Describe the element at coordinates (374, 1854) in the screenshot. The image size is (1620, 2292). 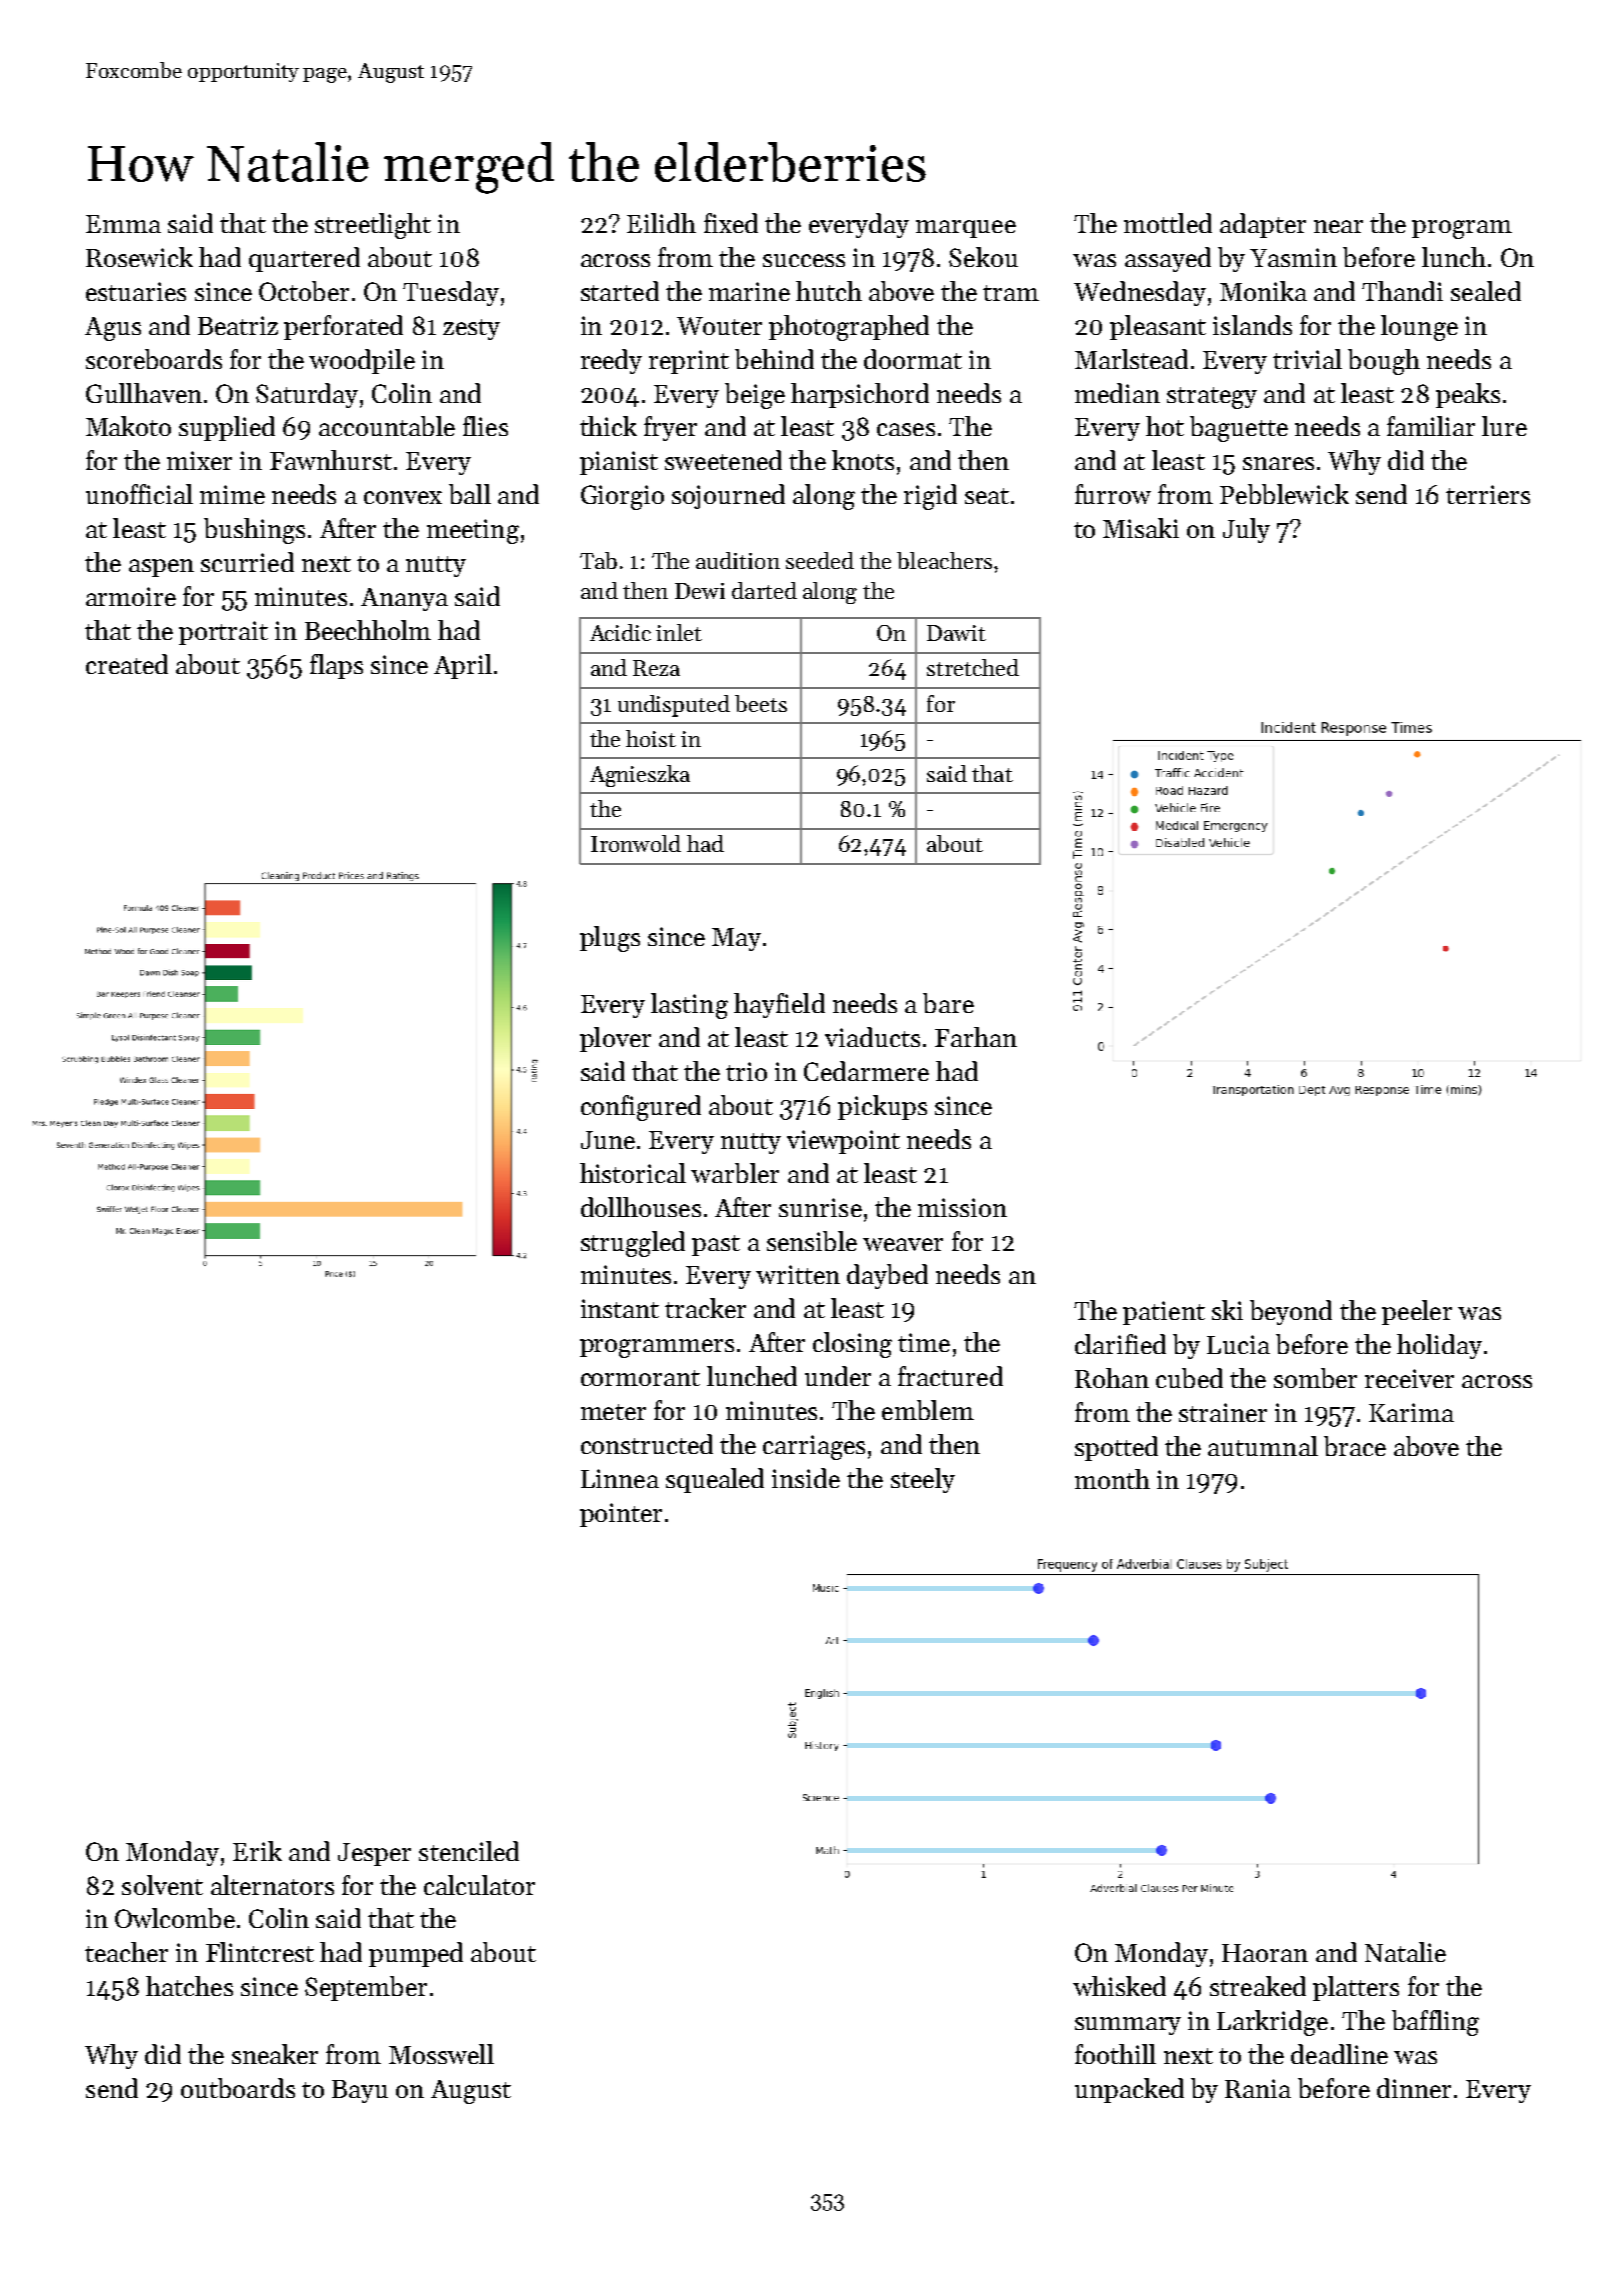
I see `Jesper` at that location.
